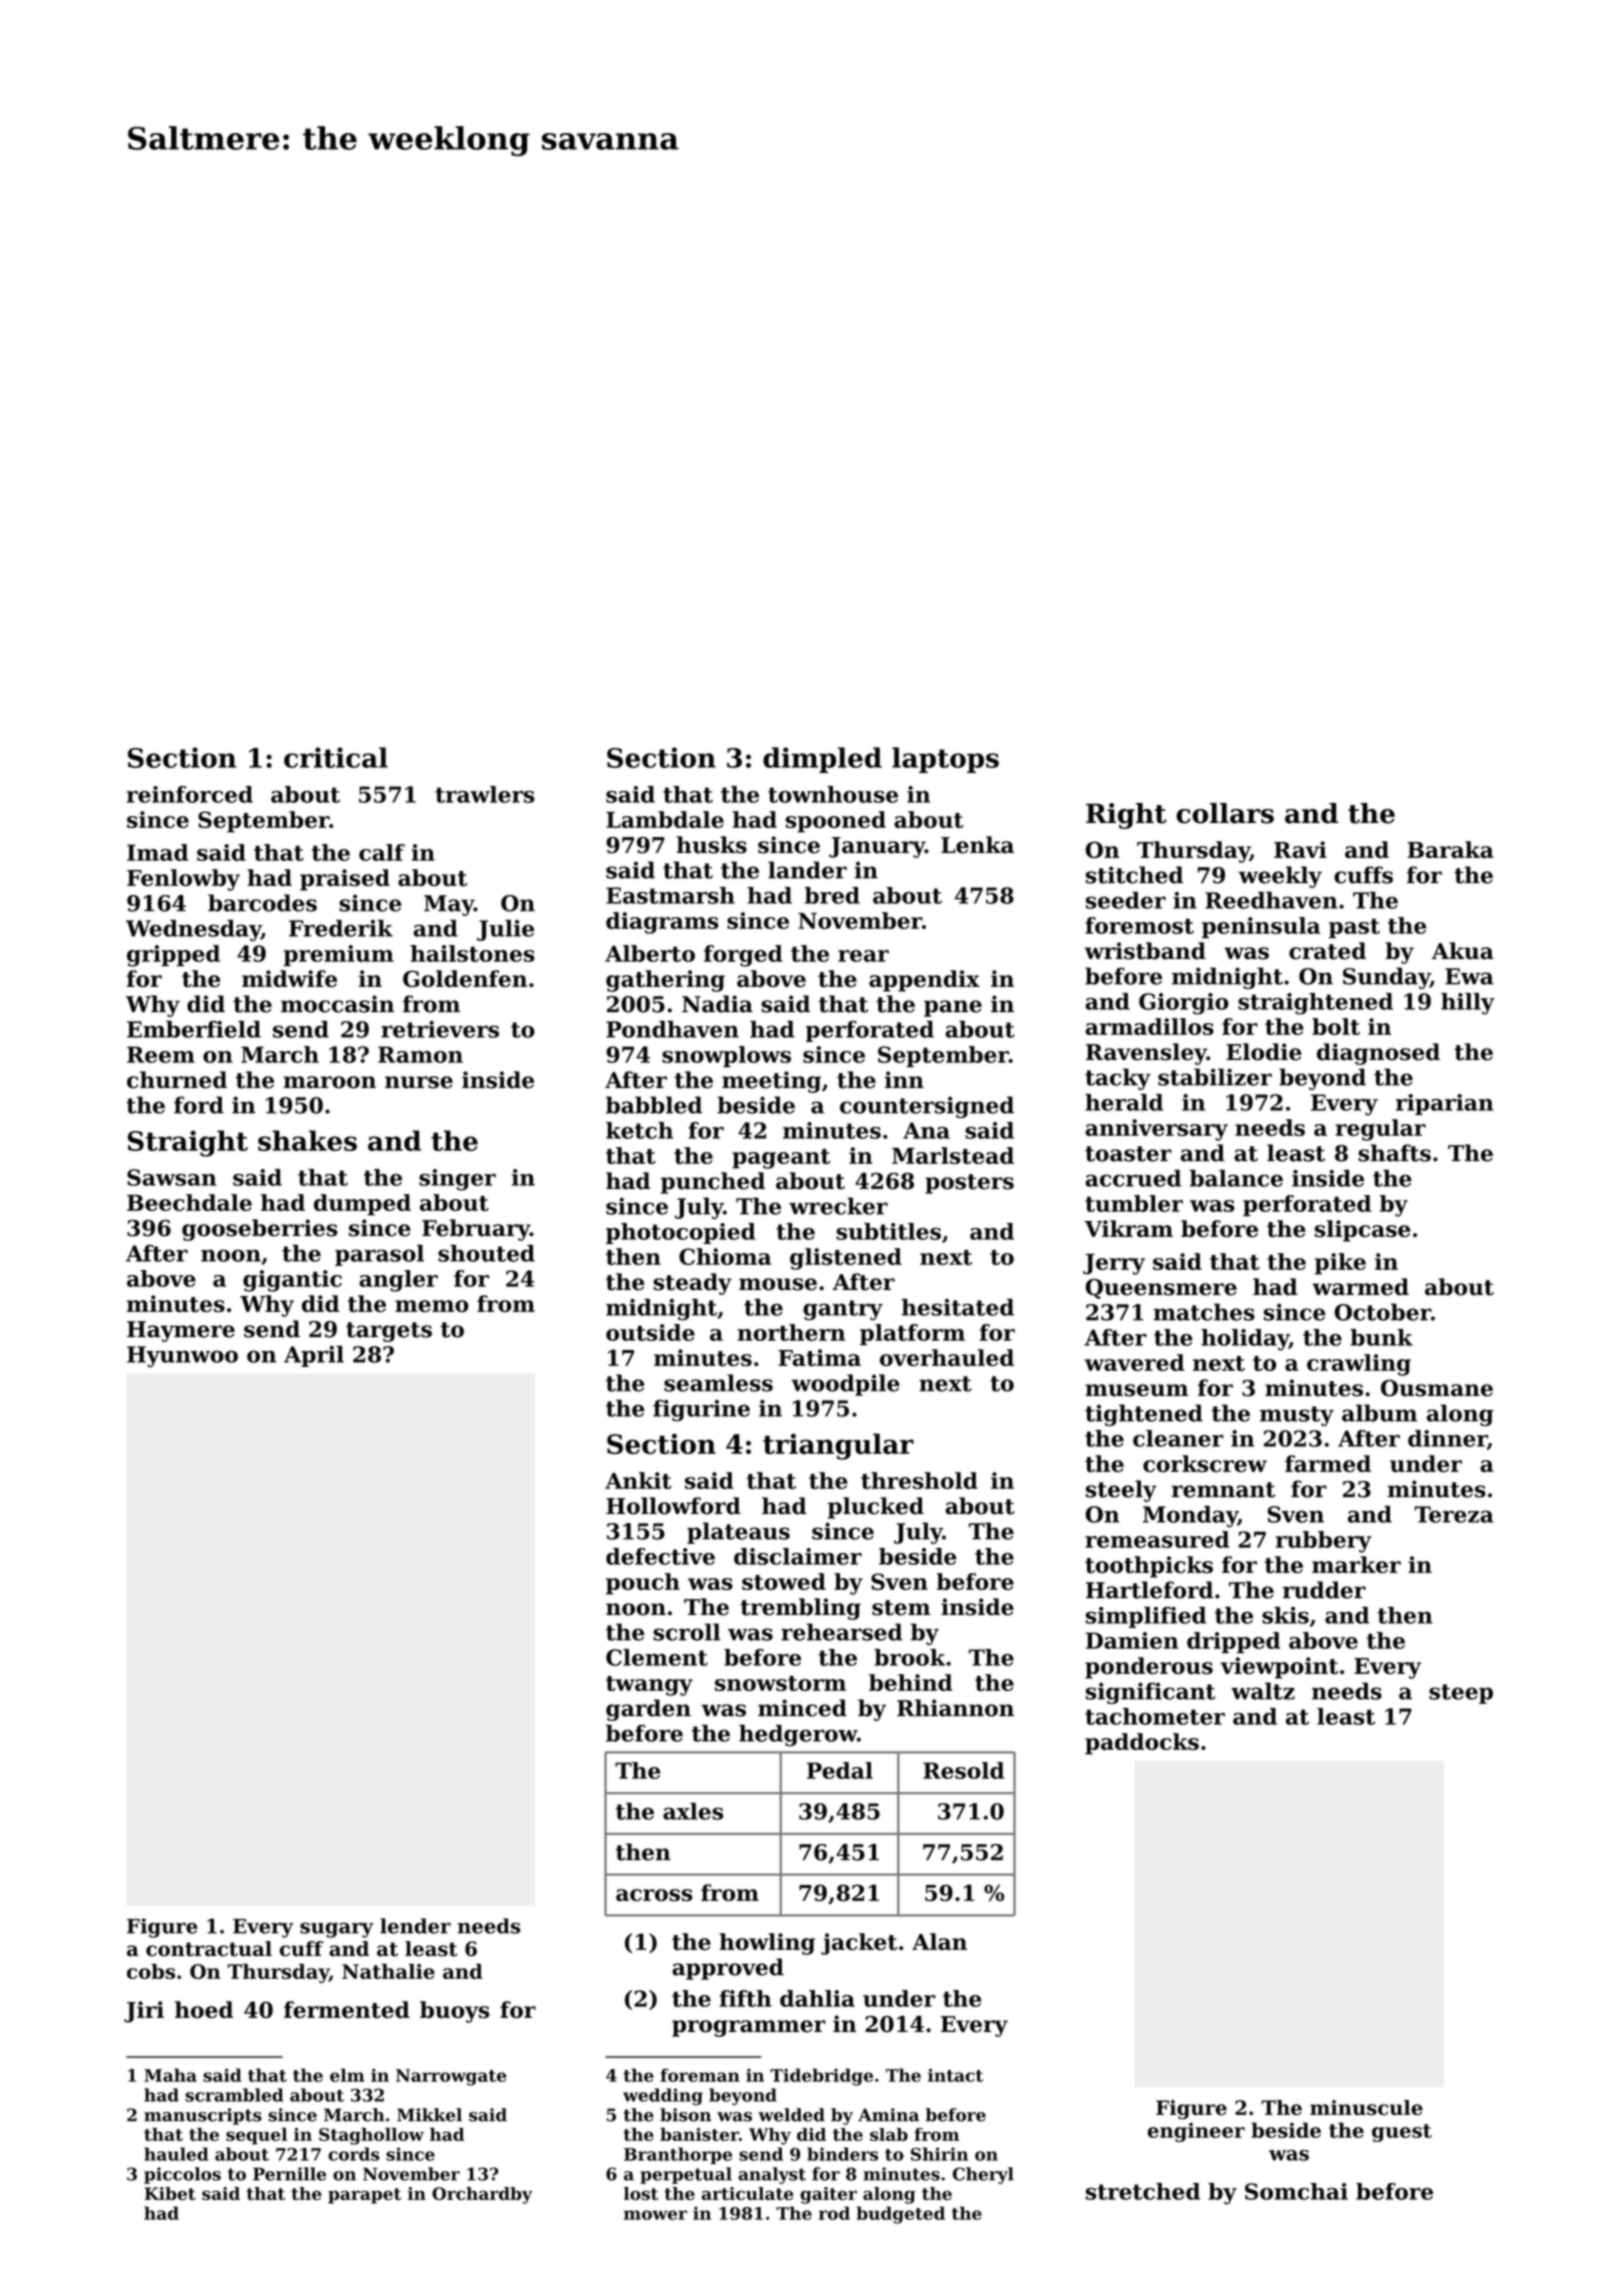  Describe the element at coordinates (1121, 1491) in the document. I see `steely` at that location.
